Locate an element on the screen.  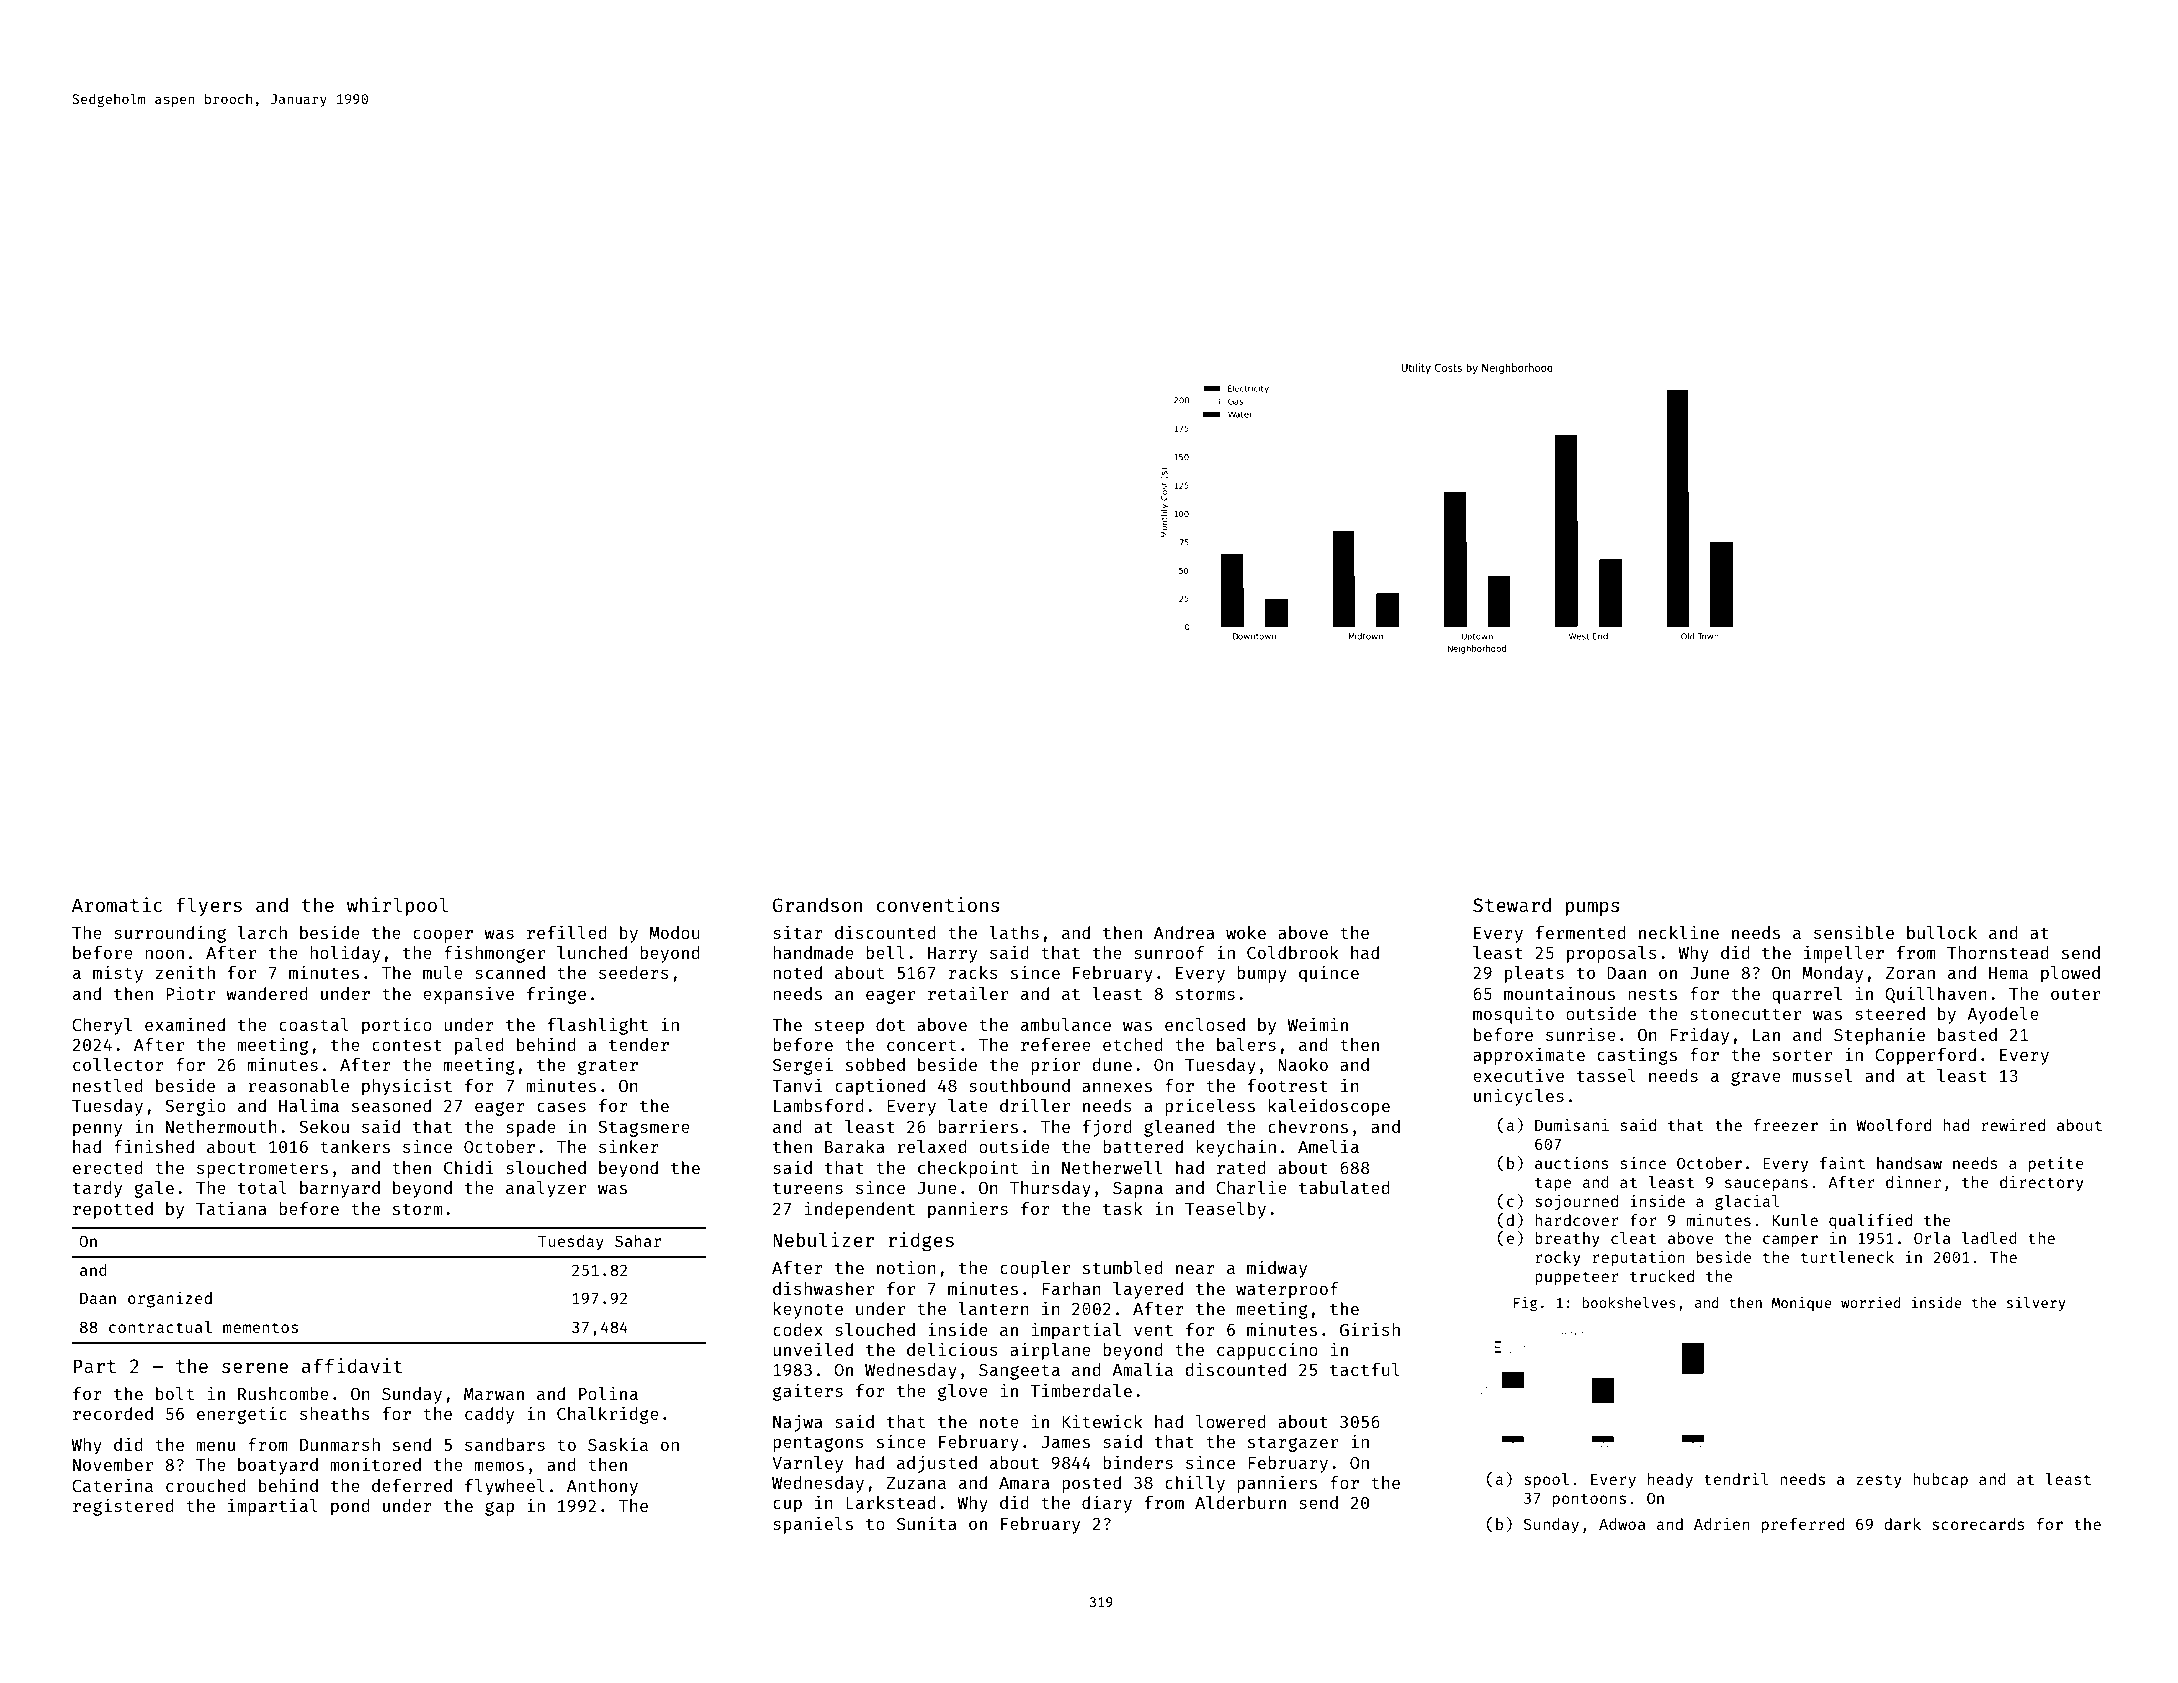
Chidi is located at coordinates (469, 1167).
